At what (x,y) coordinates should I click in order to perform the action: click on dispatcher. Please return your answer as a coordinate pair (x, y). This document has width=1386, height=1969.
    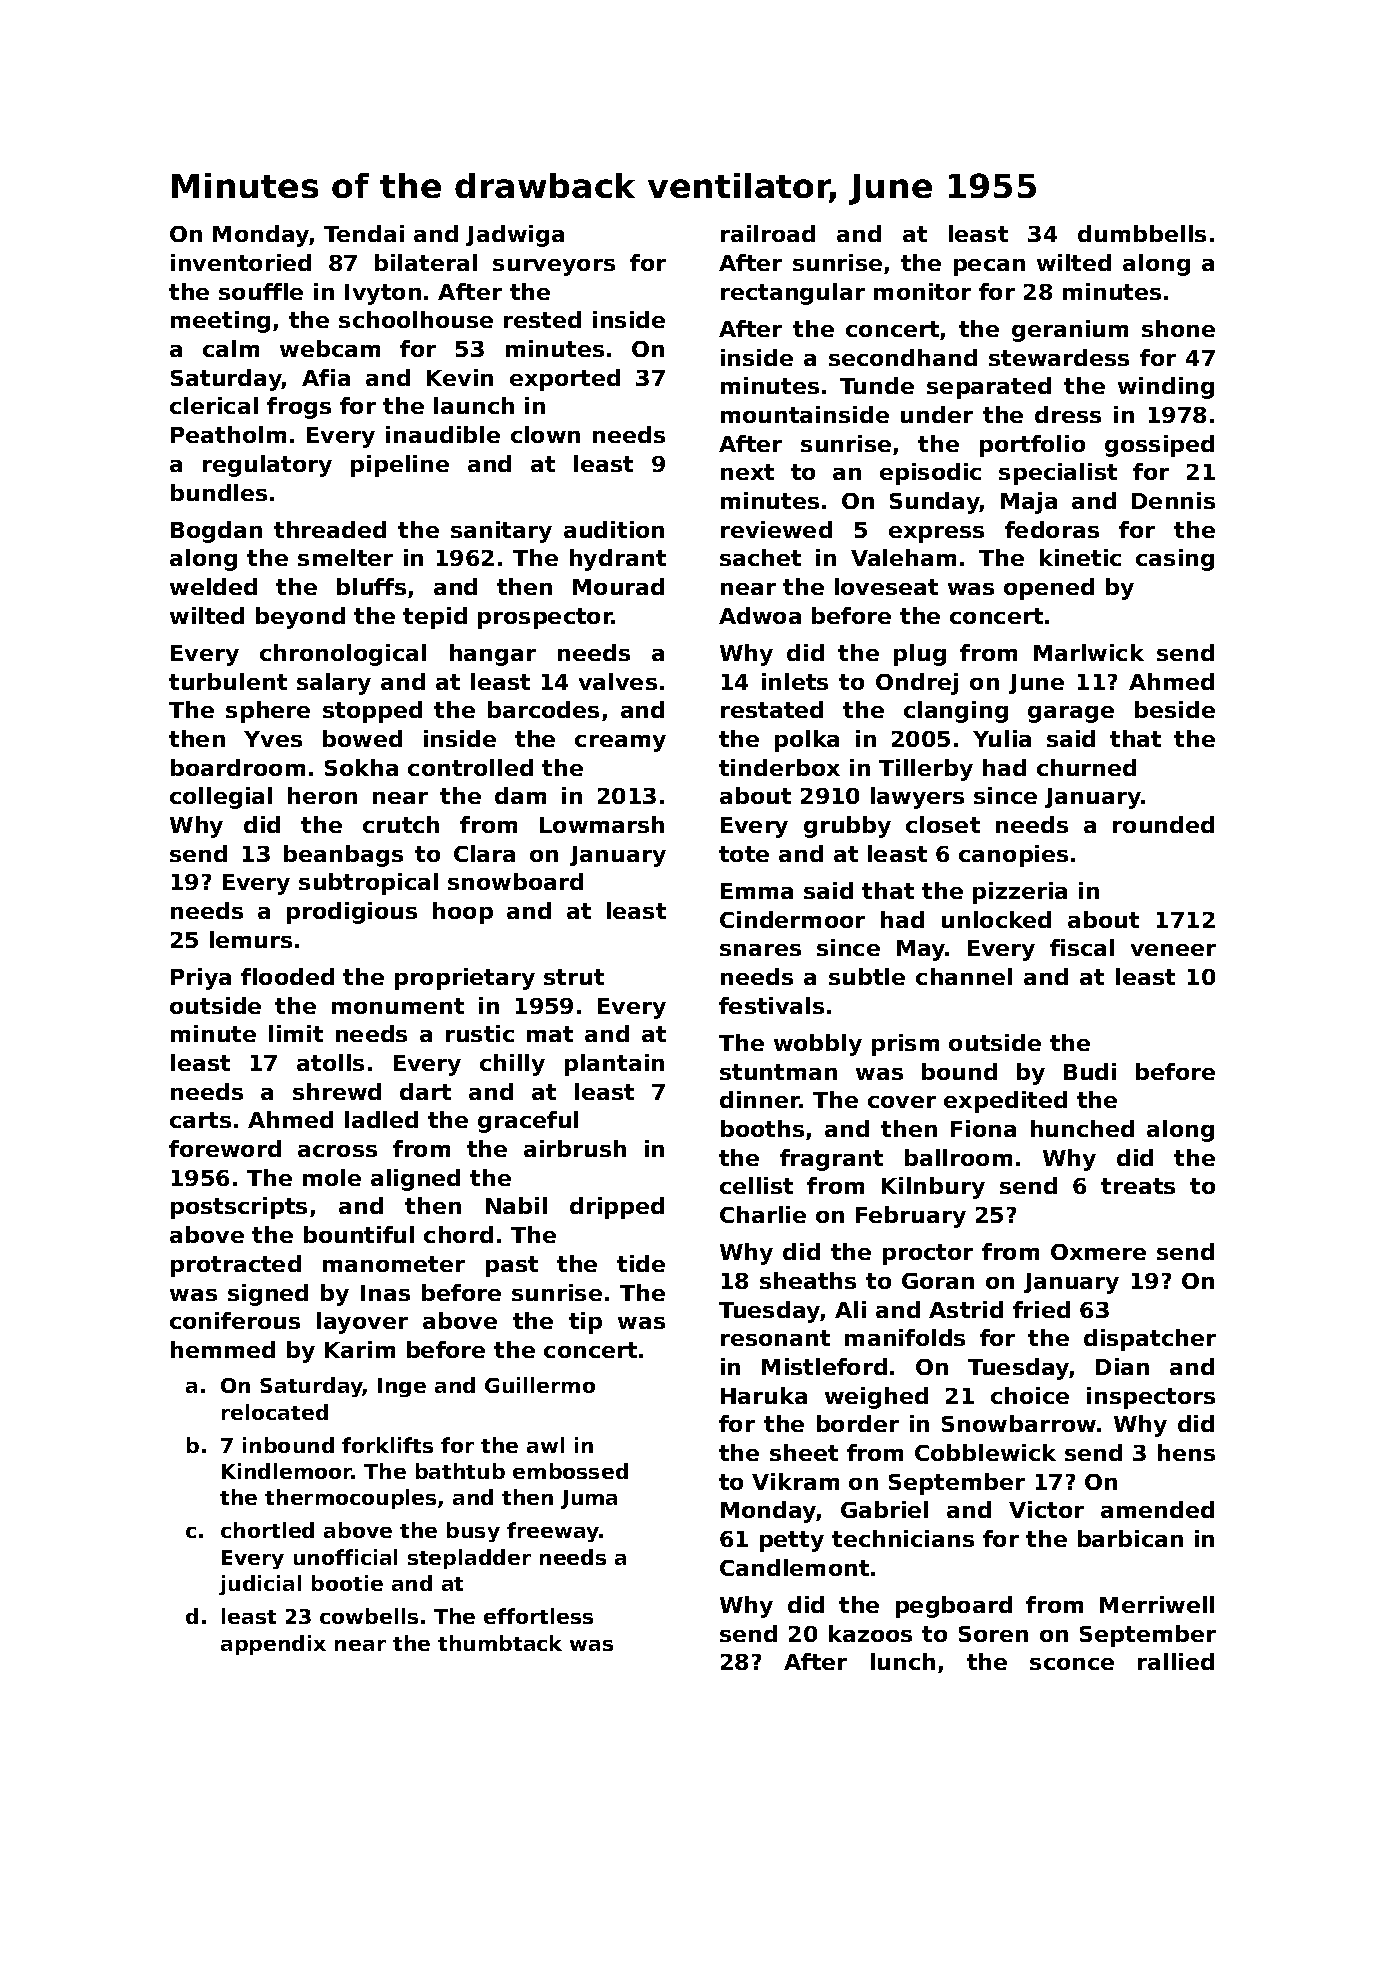
    Looking at the image, I should click on (1150, 1340).
